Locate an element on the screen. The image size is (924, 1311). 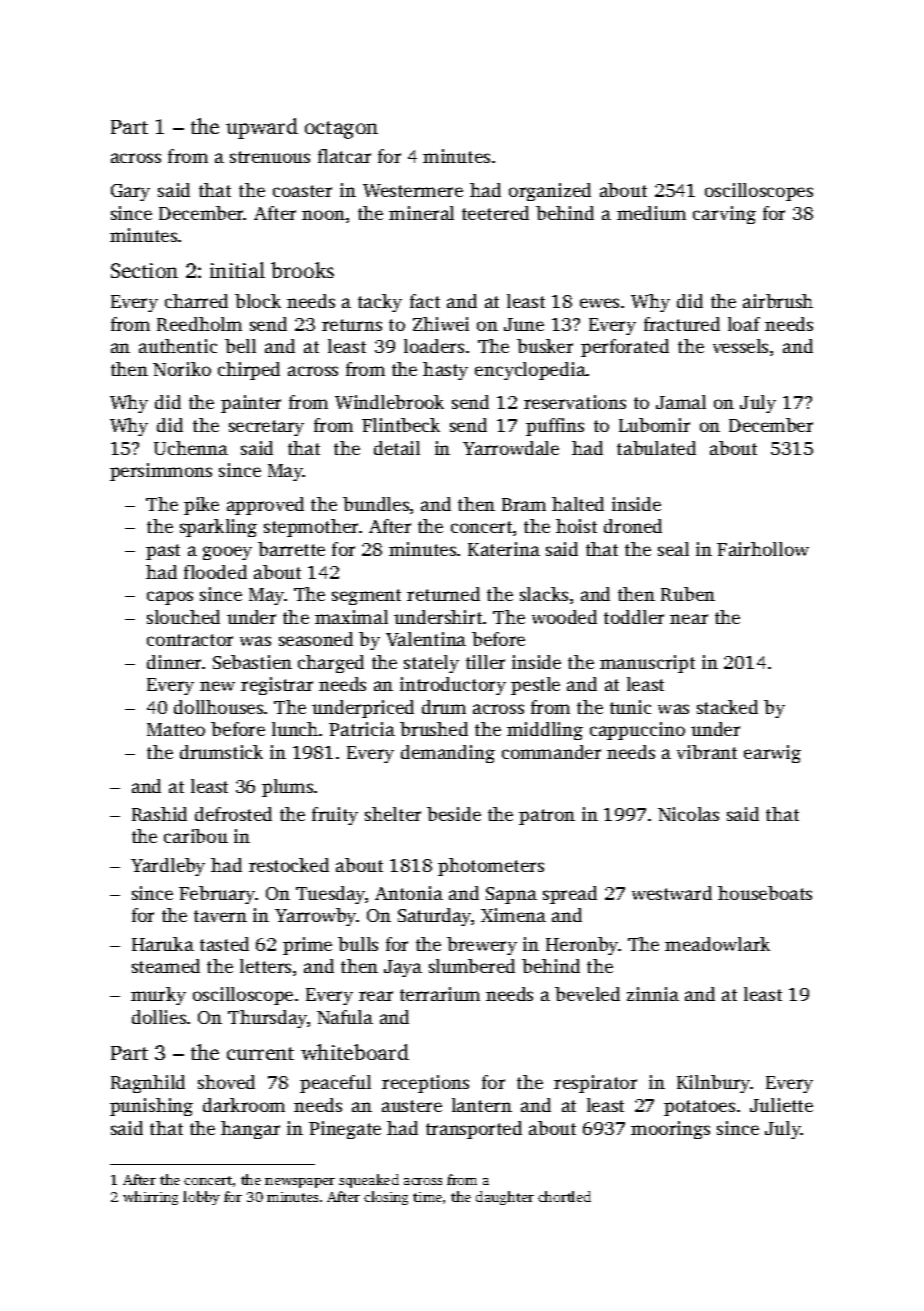
westward is located at coordinates (672, 893).
